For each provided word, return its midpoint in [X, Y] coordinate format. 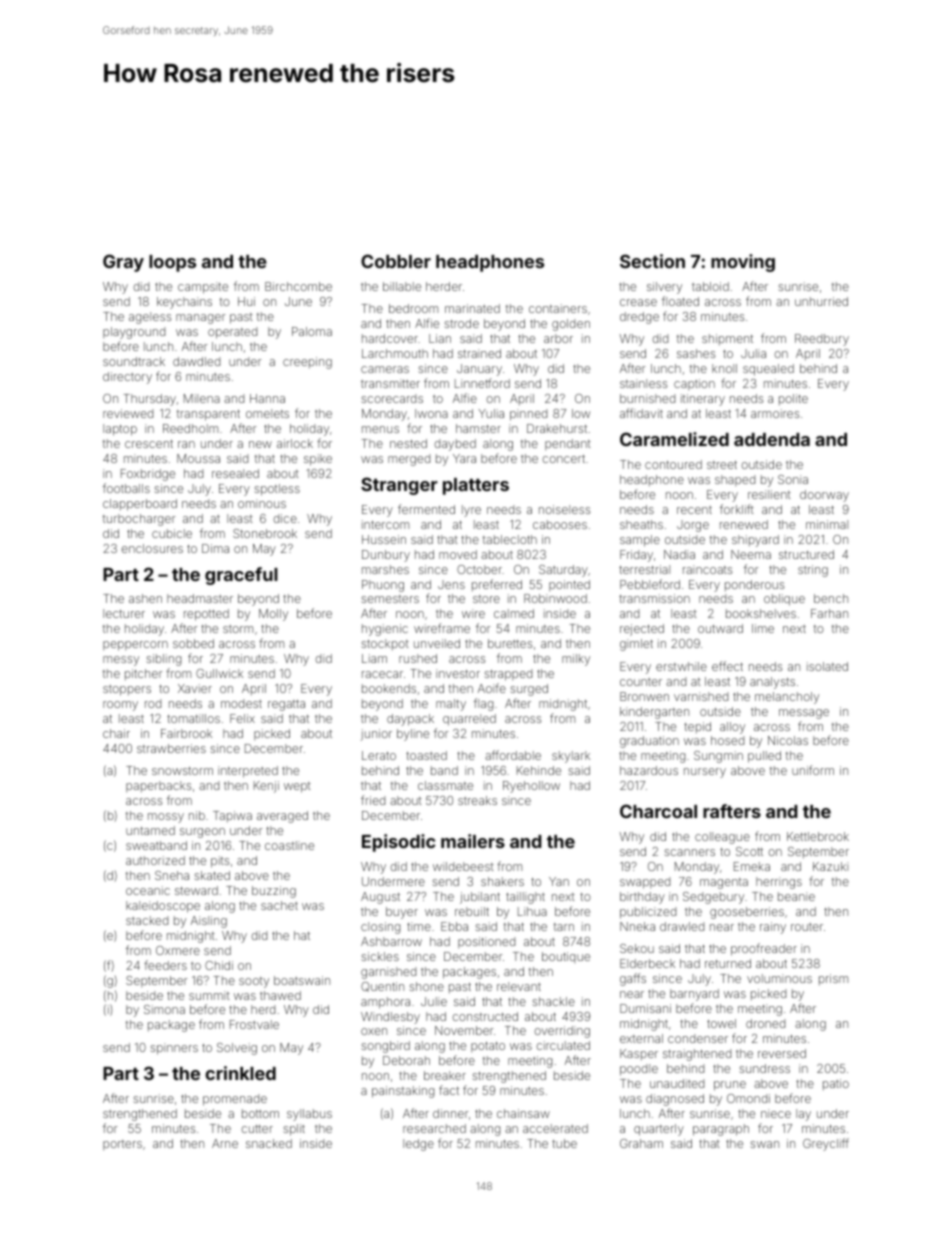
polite [793, 399]
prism [833, 979]
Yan [559, 881]
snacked [269, 1143]
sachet [279, 905]
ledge [418, 1145]
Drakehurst [557, 428]
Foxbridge [148, 475]
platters [476, 486]
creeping [307, 363]
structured [806, 554]
